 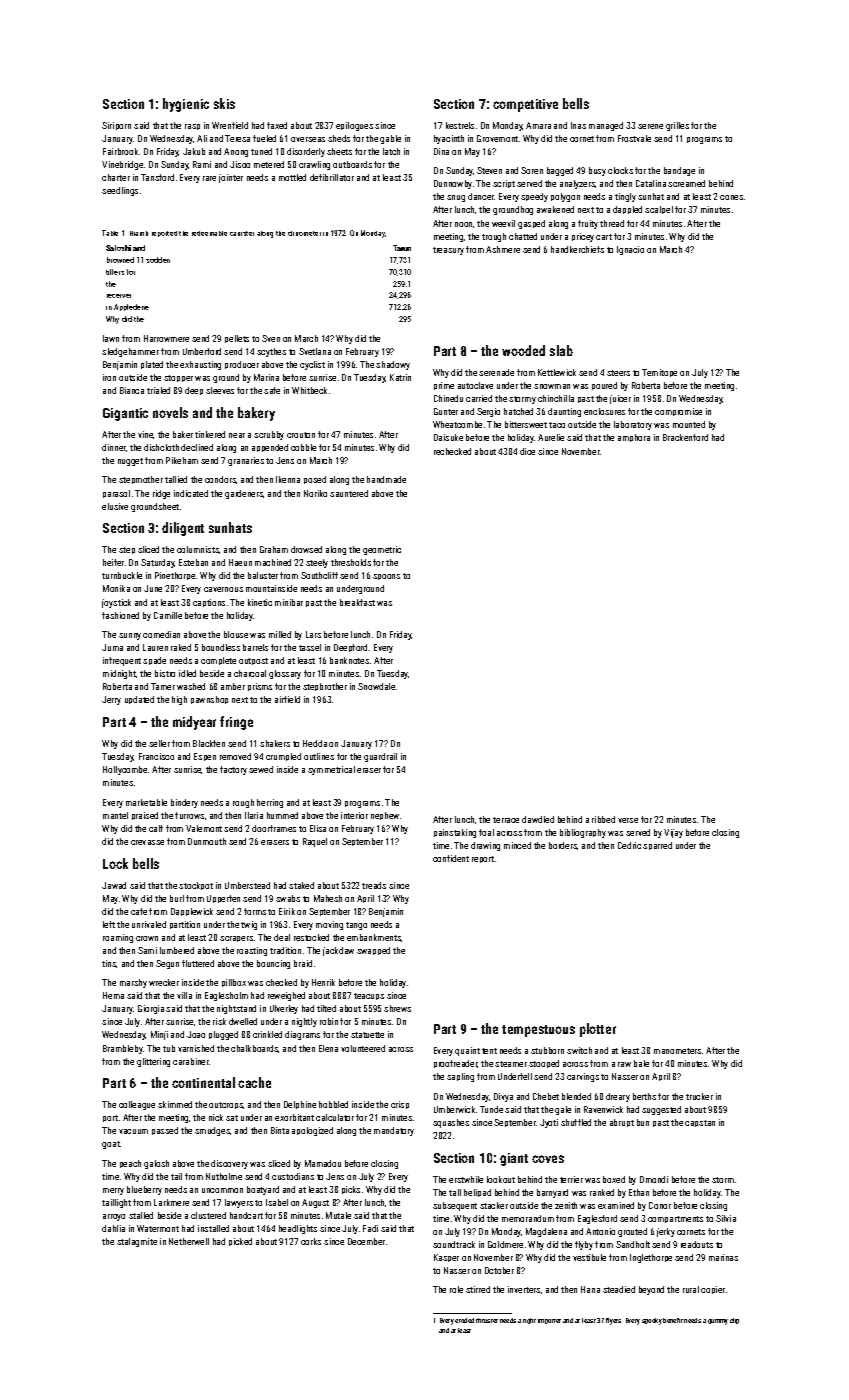 What do you see at coordinates (184, 803) in the screenshot?
I see `bindery` at bounding box center [184, 803].
